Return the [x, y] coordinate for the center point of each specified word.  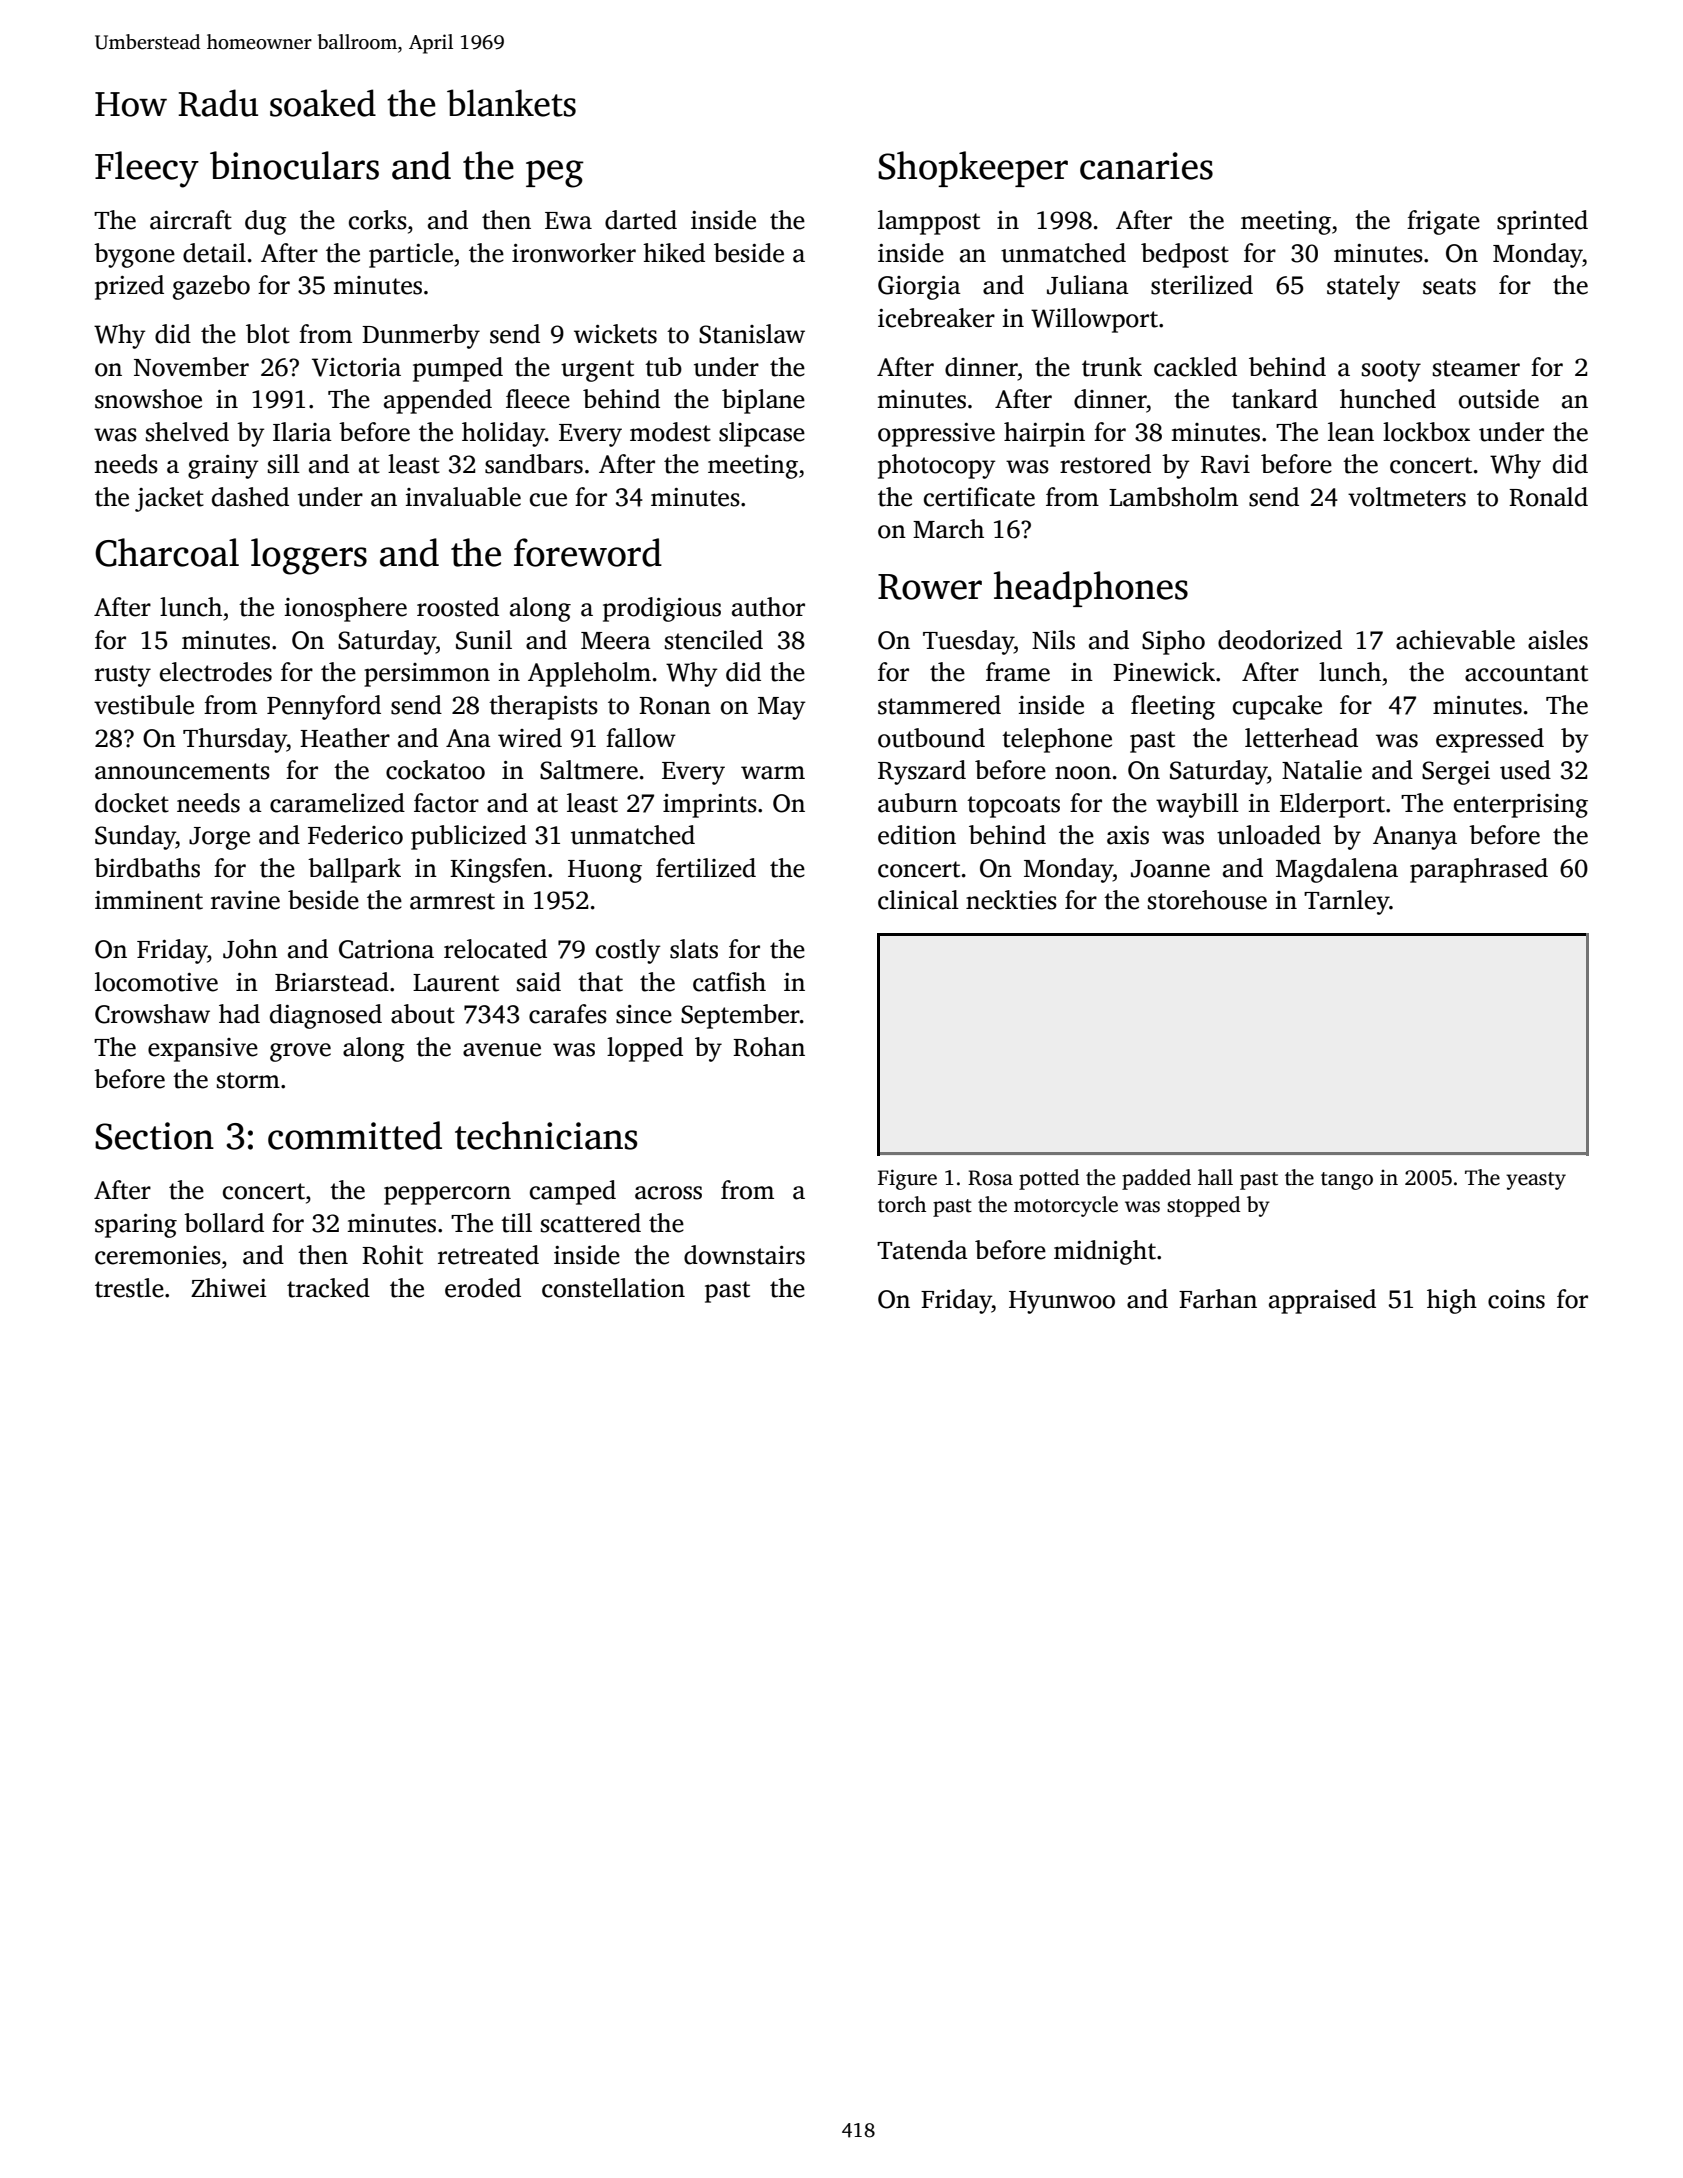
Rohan [769, 1047]
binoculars [294, 165]
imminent [149, 900]
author [768, 607]
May [782, 708]
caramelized [337, 803]
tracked [328, 1288]
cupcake [1277, 707]
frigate [1443, 222]
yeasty [1536, 1181]
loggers [309, 556]
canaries [1146, 166]
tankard [1275, 399]
